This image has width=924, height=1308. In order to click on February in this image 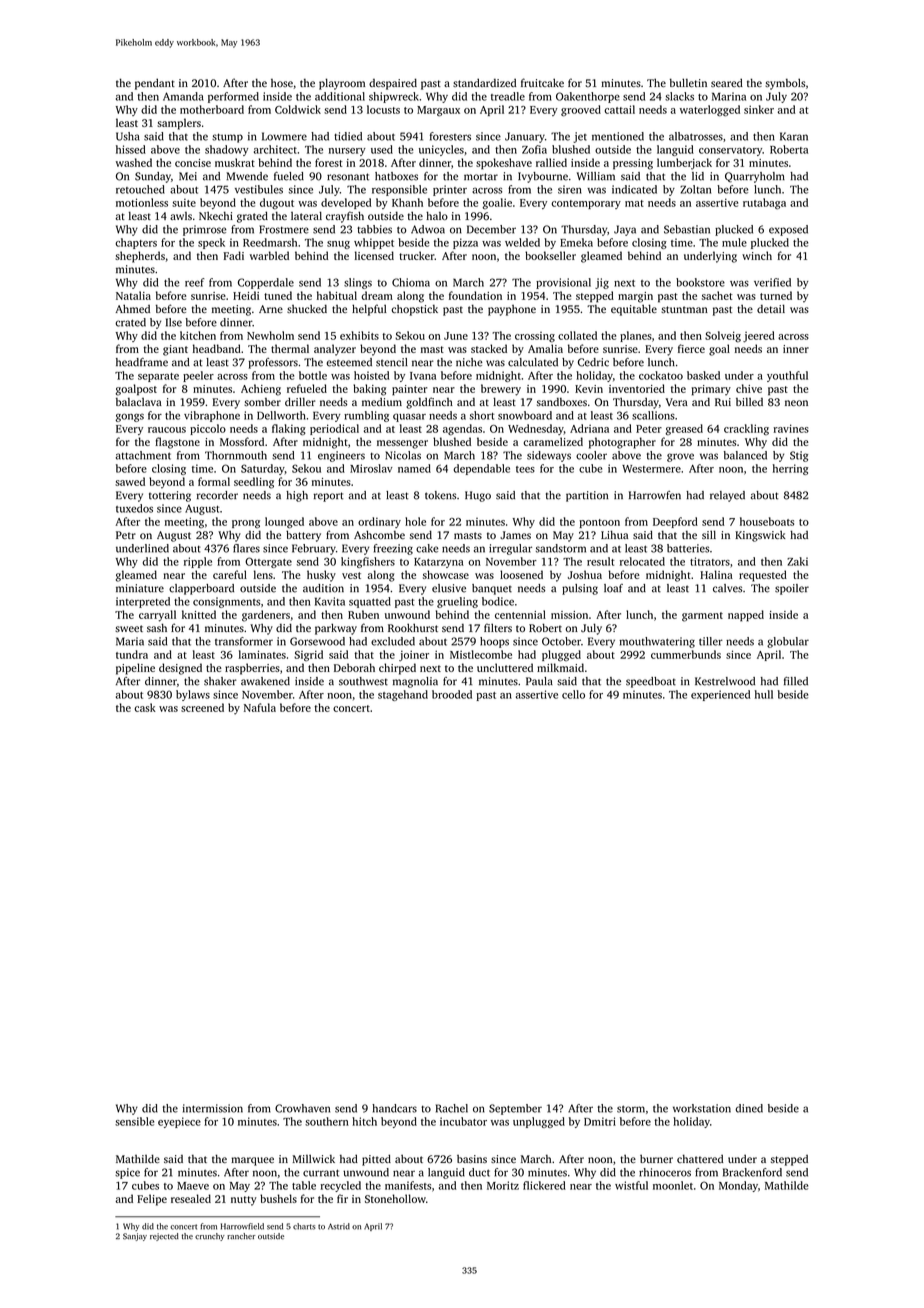, I will do `click(314, 549)`.
